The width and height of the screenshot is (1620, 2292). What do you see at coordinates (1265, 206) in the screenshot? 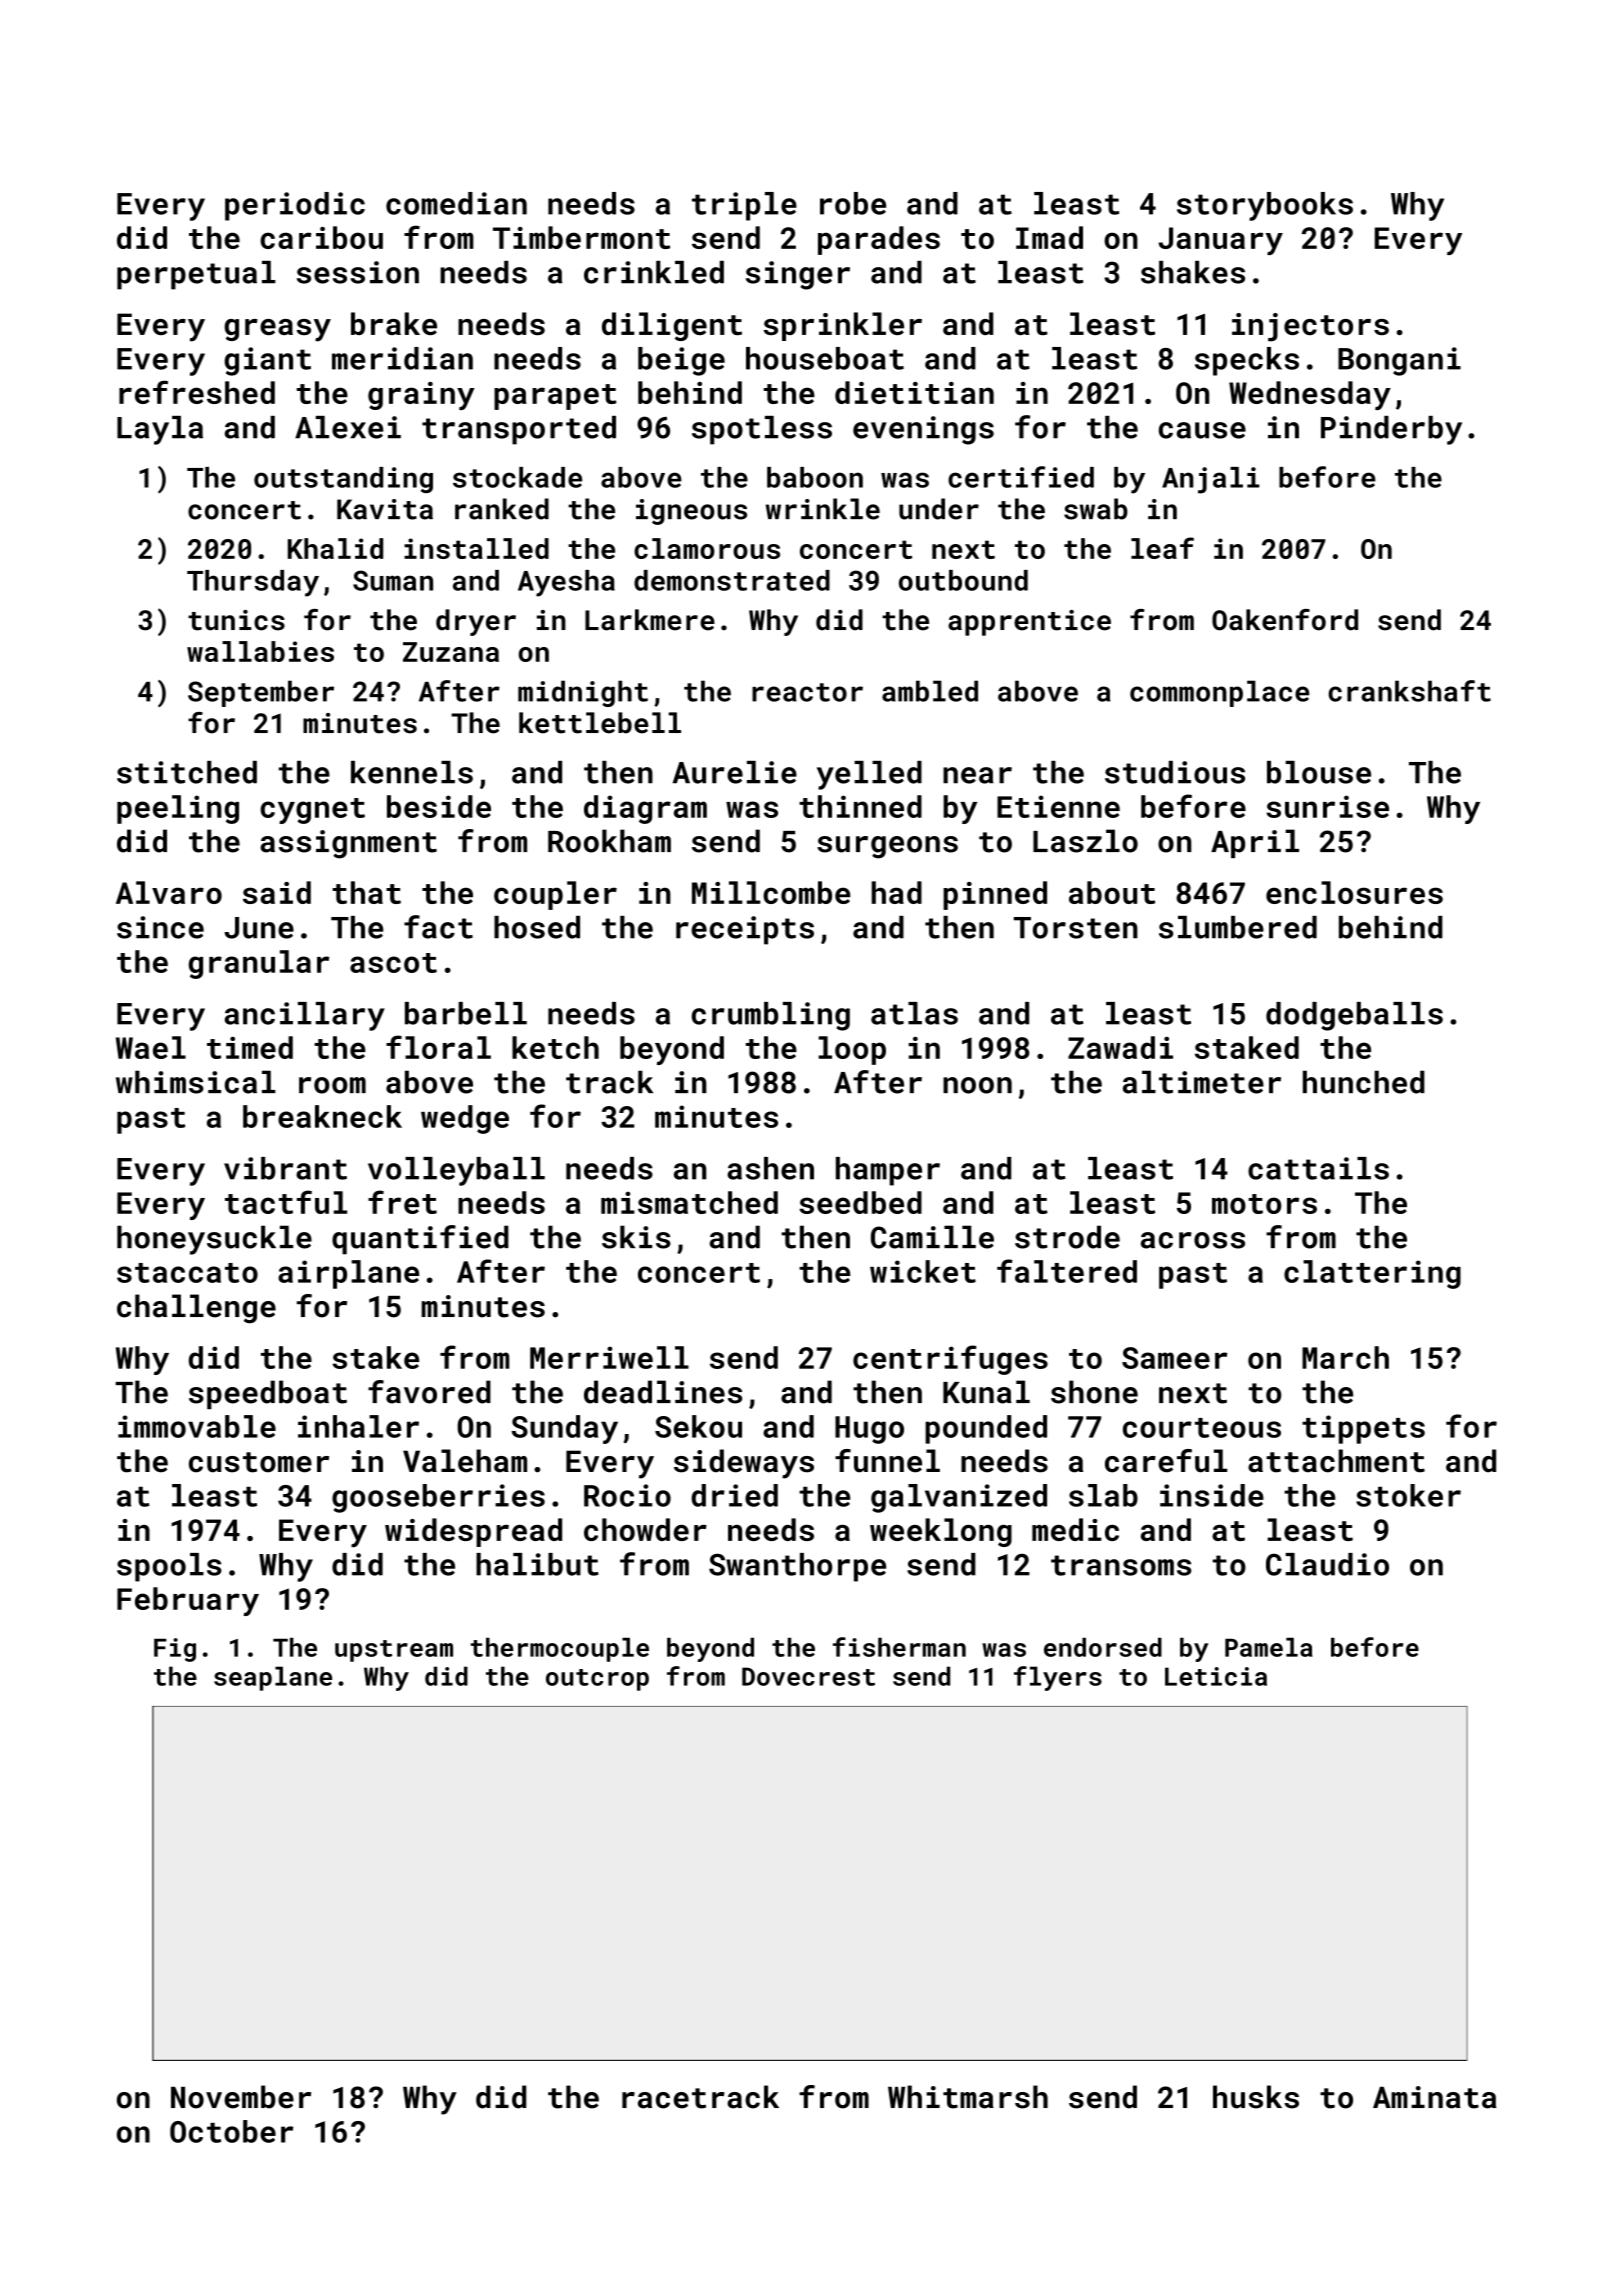
I see `storybooks` at bounding box center [1265, 206].
